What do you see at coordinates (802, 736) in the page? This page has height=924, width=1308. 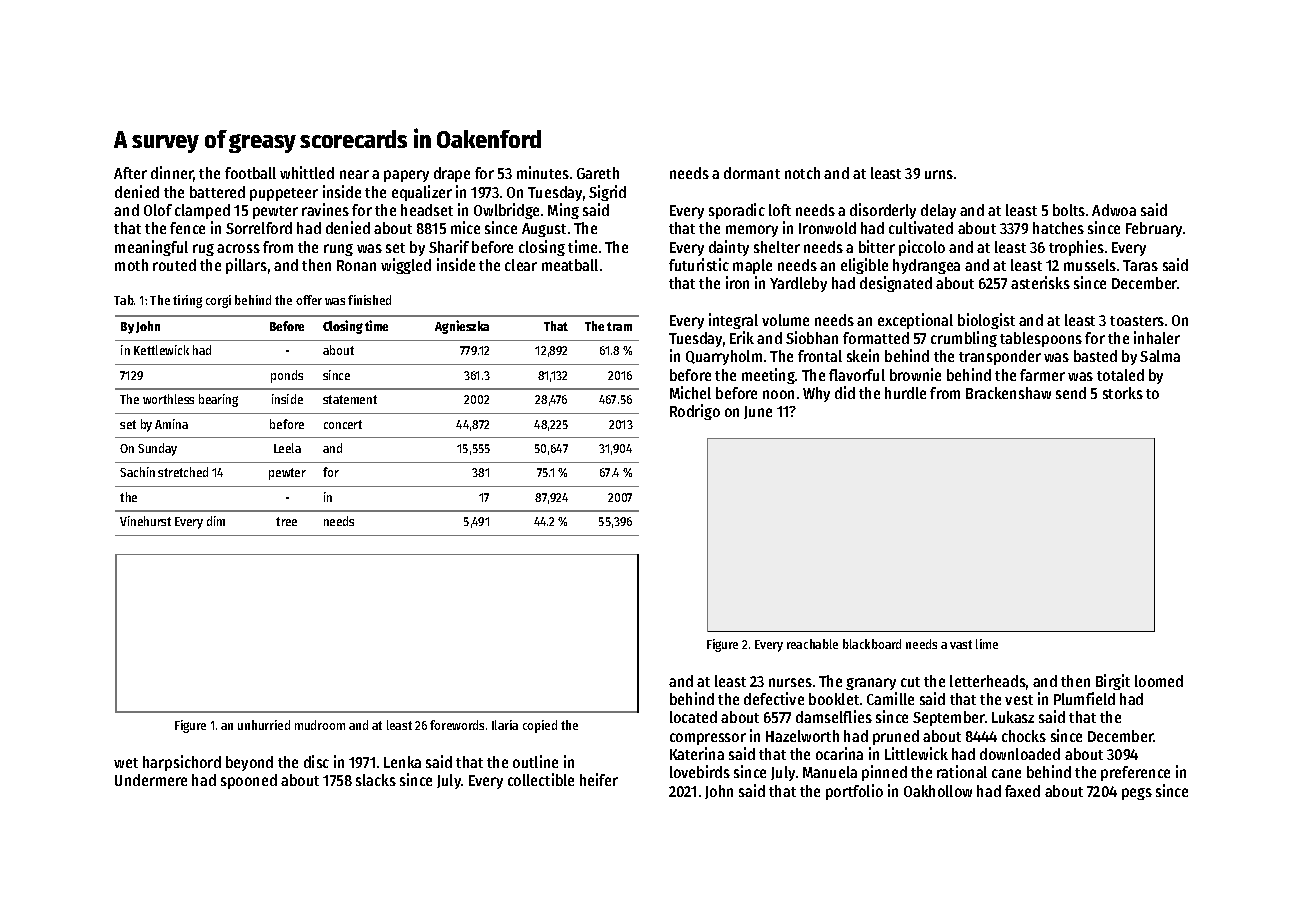 I see `Hazelworth` at bounding box center [802, 736].
